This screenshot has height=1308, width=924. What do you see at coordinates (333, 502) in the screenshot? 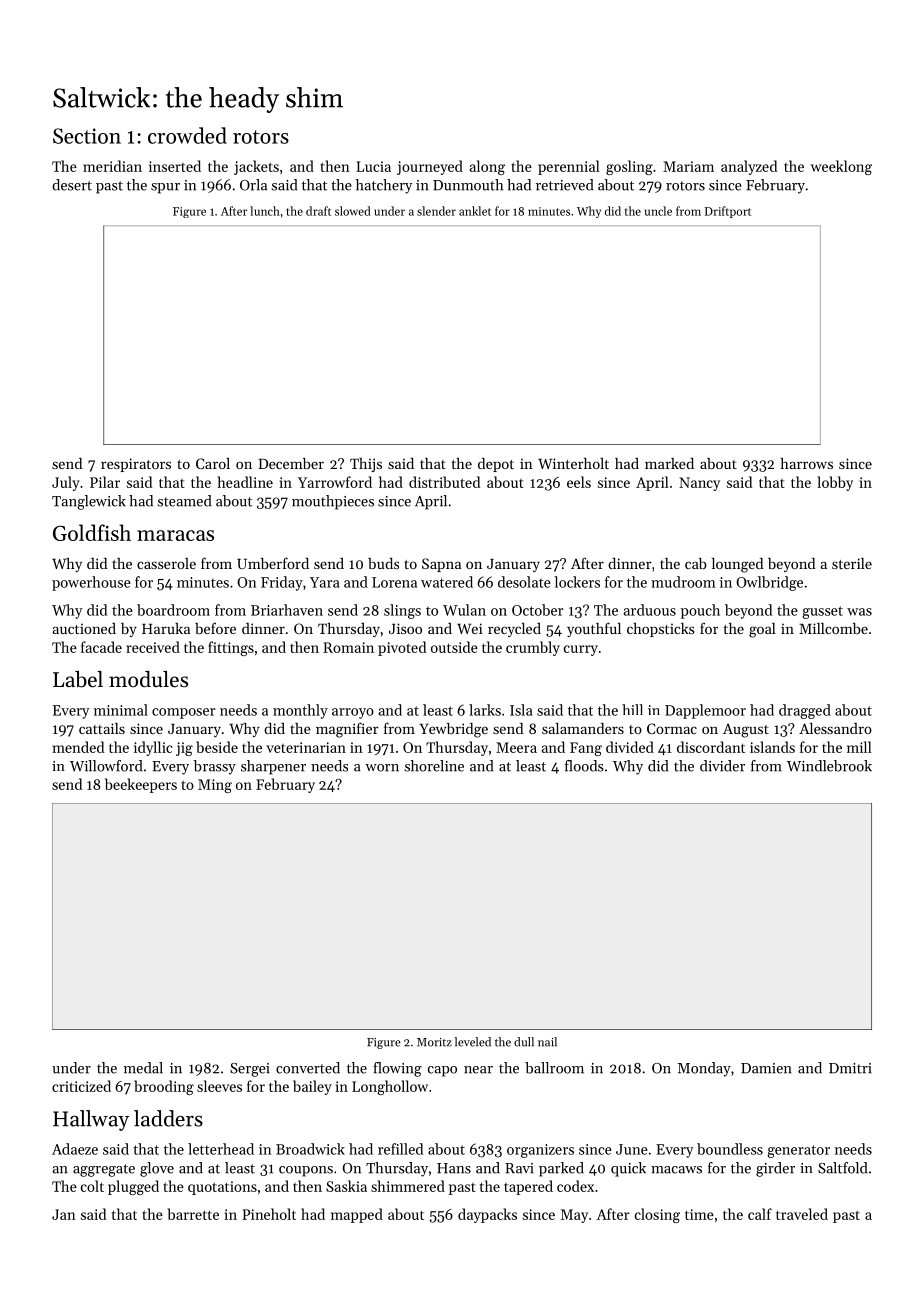
I see `mouthpieces` at bounding box center [333, 502].
